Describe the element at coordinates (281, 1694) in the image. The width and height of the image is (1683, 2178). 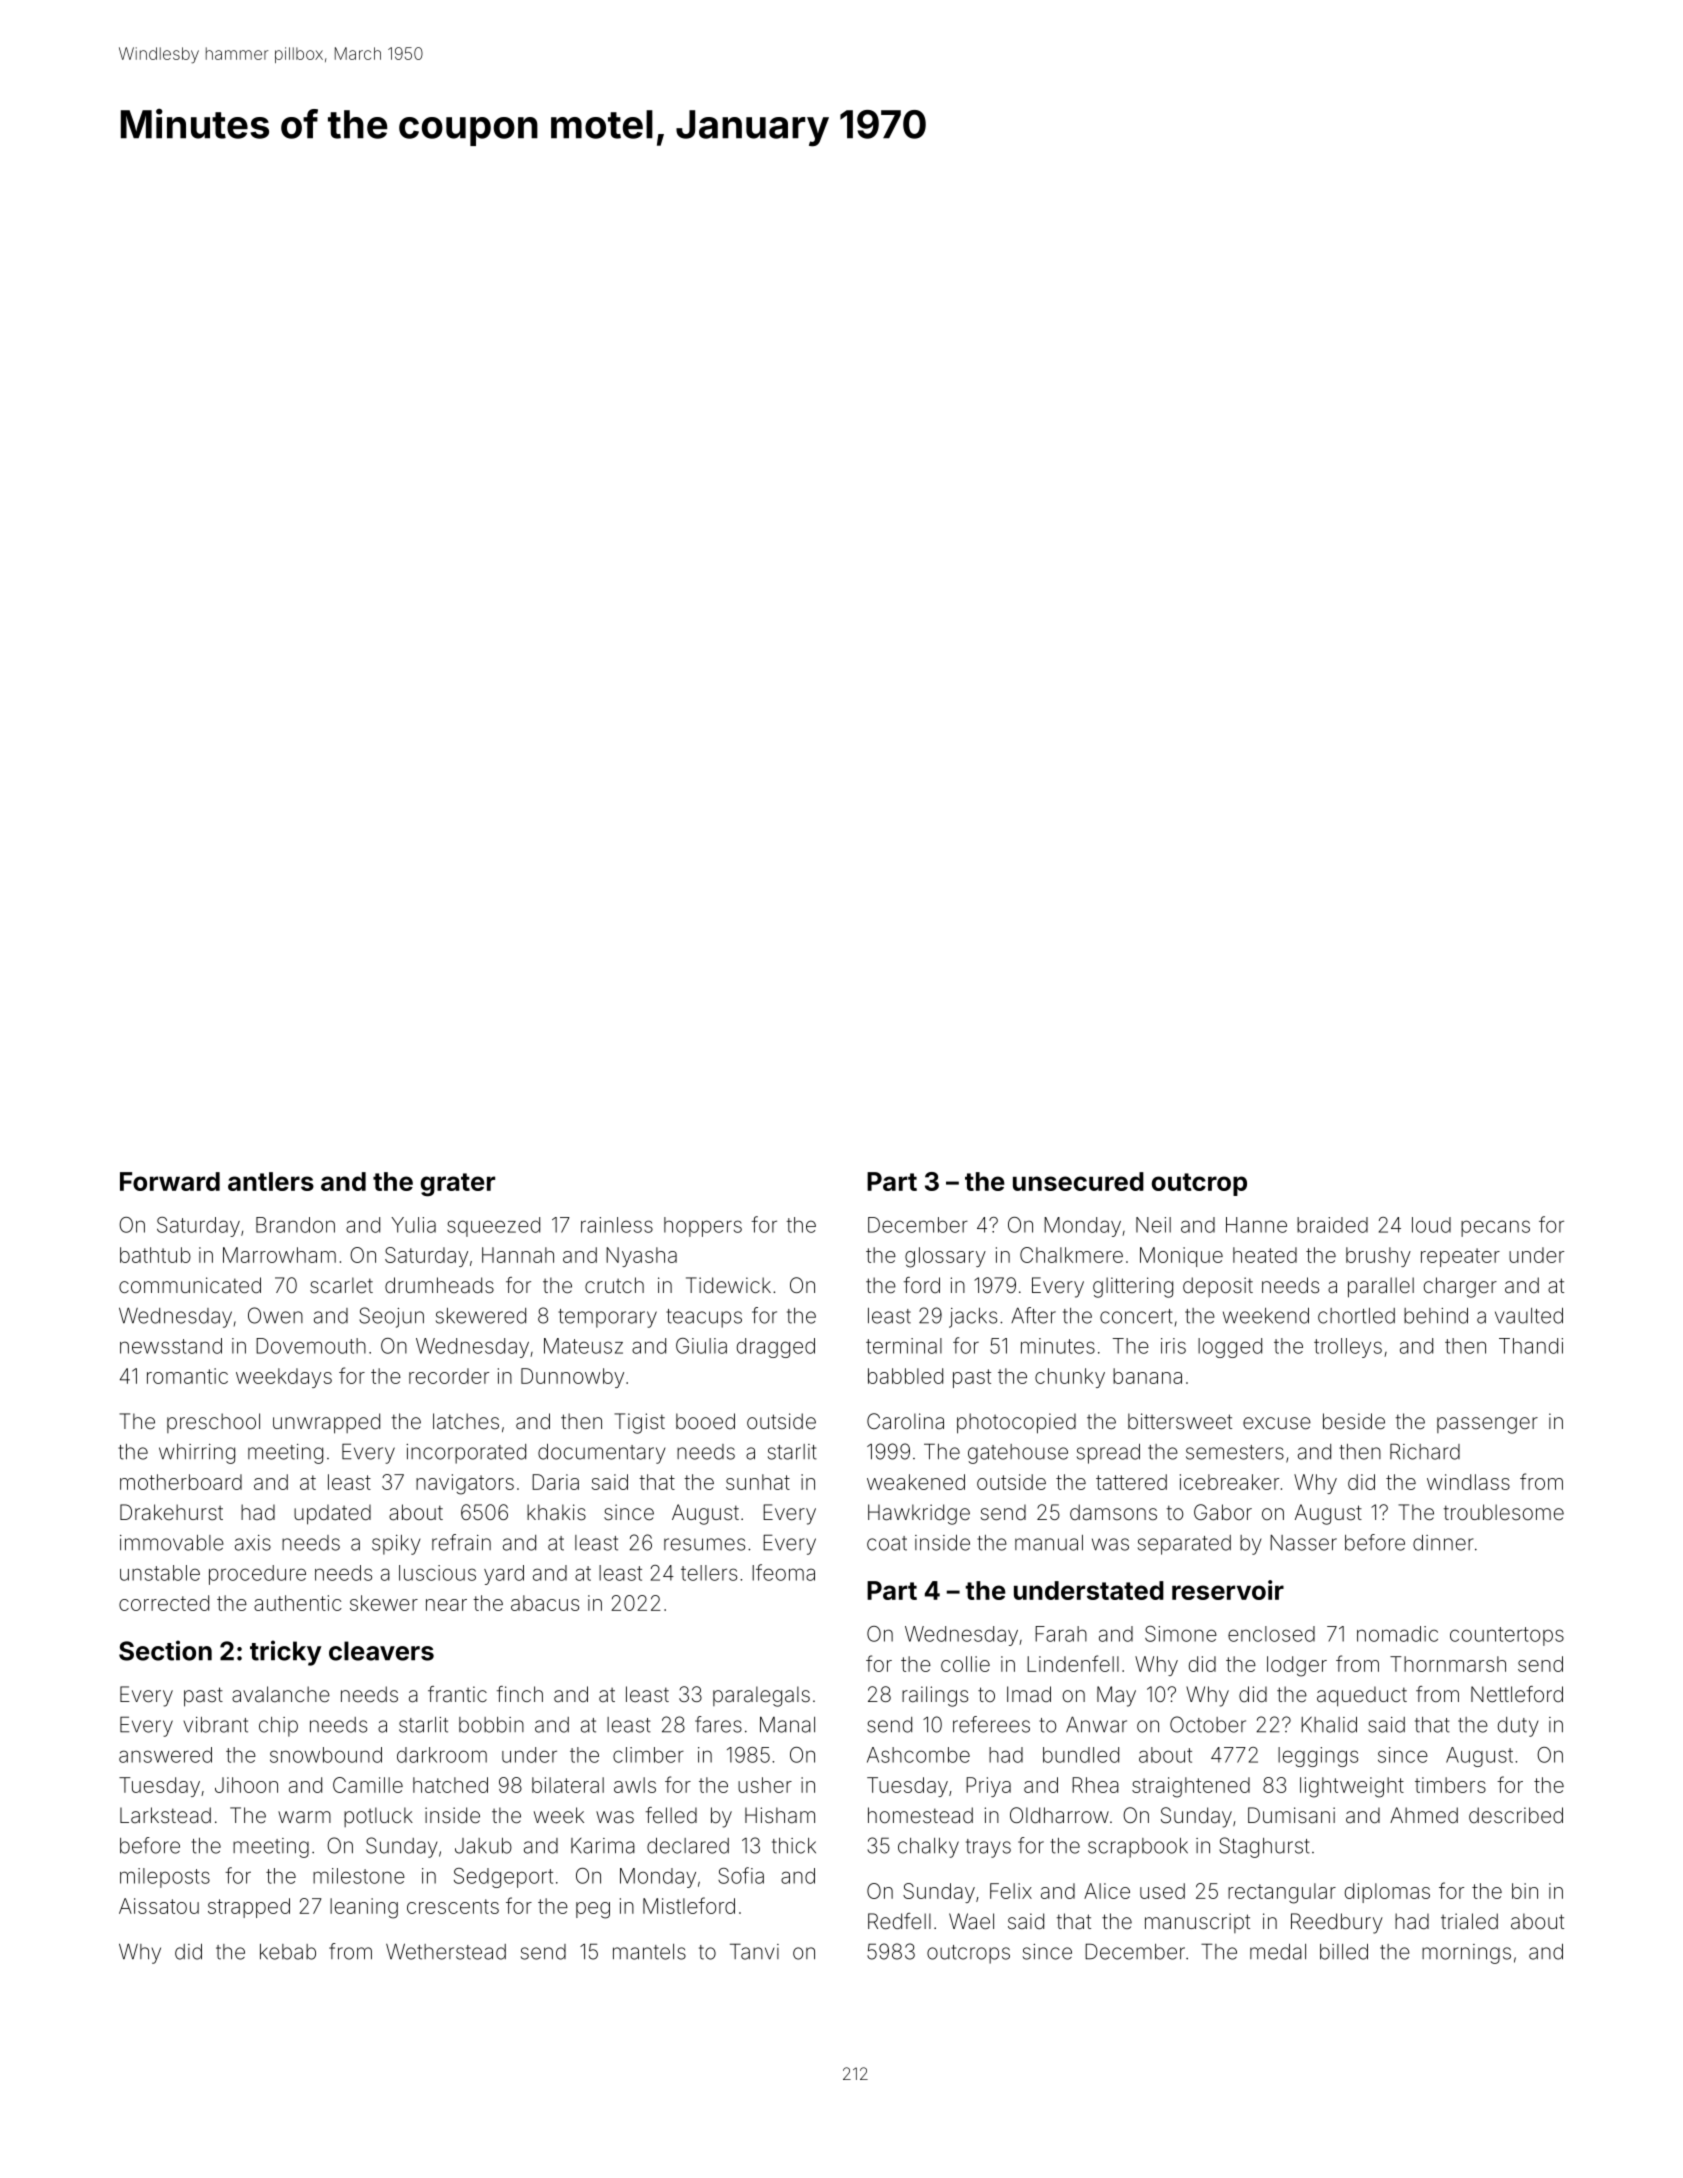
I see `avalanche` at that location.
